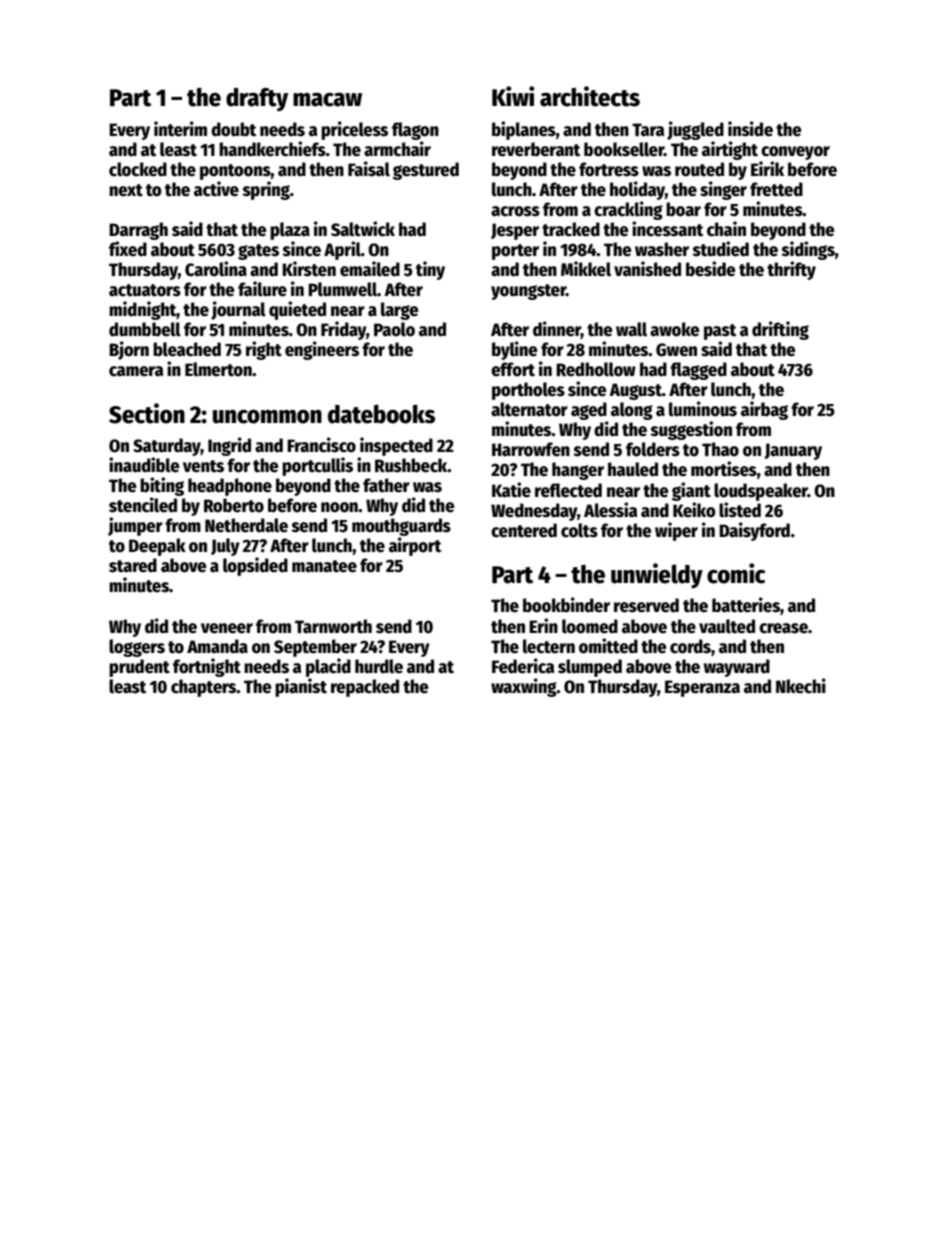  I want to click on waxwing, so click(524, 687).
